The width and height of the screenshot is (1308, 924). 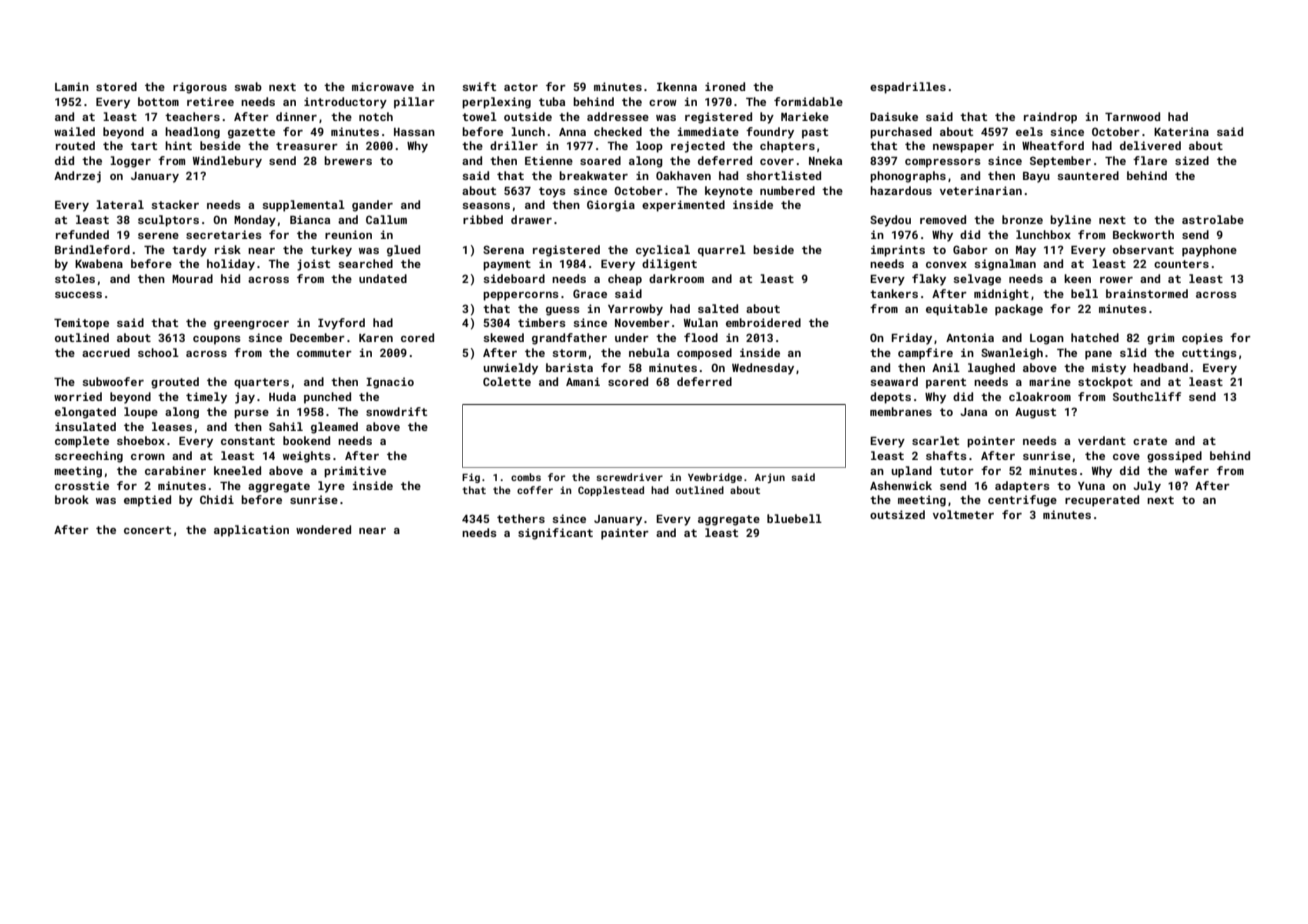 What do you see at coordinates (552, 192) in the screenshot?
I see `toys` at bounding box center [552, 192].
